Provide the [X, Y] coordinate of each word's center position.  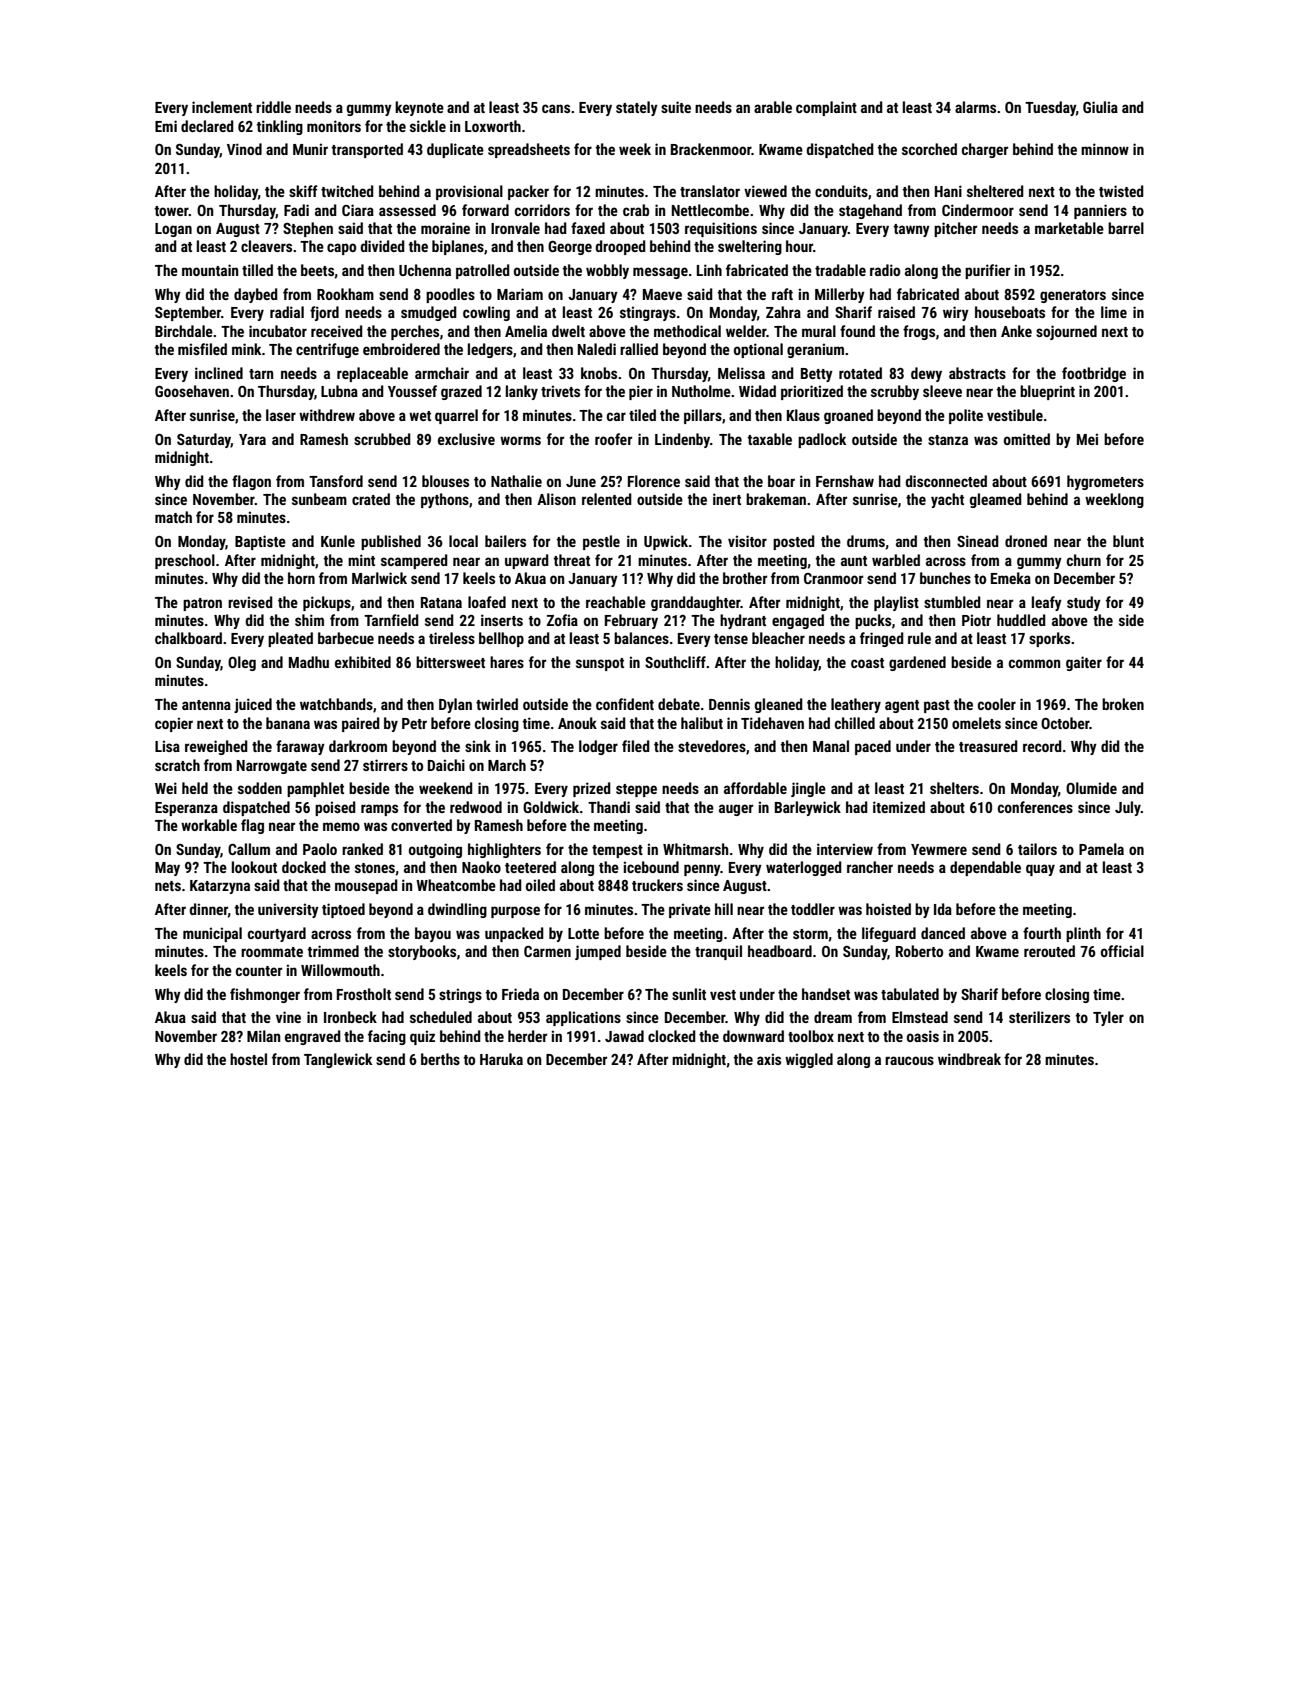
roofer [613, 439]
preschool [185, 561]
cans [556, 108]
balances [641, 638]
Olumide [1091, 788]
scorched [929, 149]
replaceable [372, 374]
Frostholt [364, 994]
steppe [636, 790]
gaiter [1084, 663]
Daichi [446, 765]
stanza [948, 440]
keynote [419, 108]
